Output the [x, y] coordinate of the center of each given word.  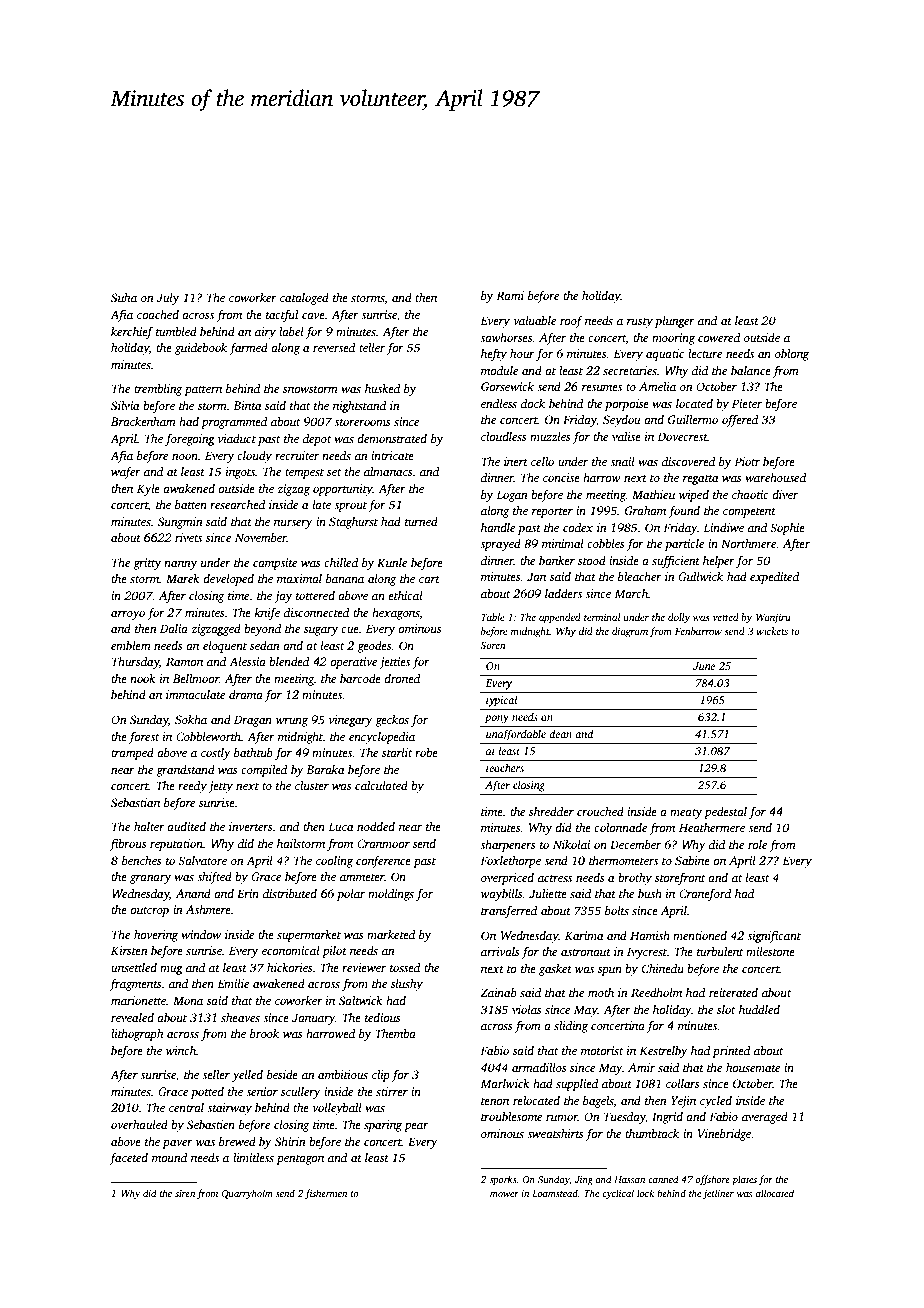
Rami [510, 295]
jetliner [718, 1194]
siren [185, 1193]
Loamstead [555, 1193]
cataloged [304, 299]
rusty [640, 323]
